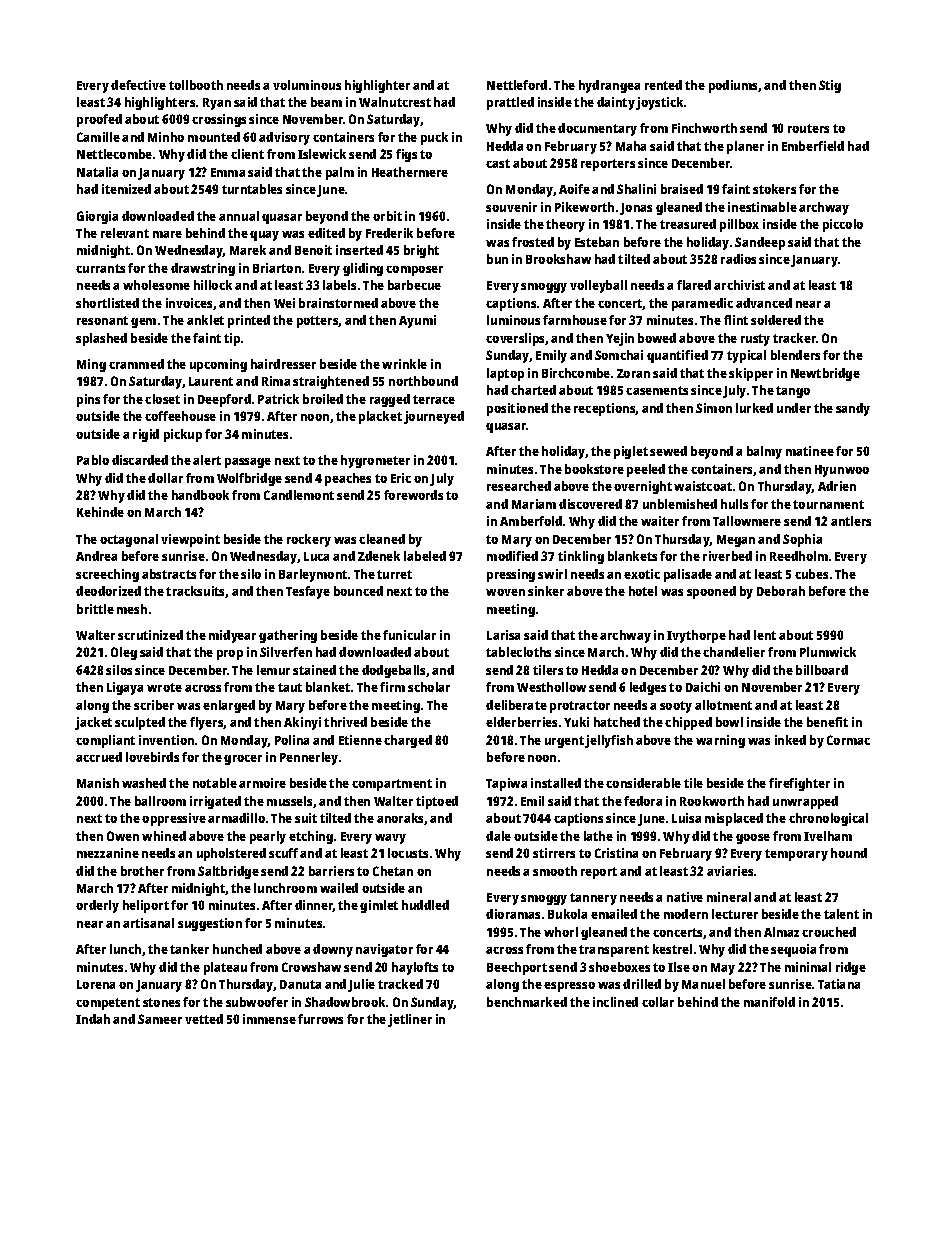 Image resolution: width=952 pixels, height=1233 pixels. Describe the element at coordinates (830, 86) in the document. I see `Stig` at that location.
